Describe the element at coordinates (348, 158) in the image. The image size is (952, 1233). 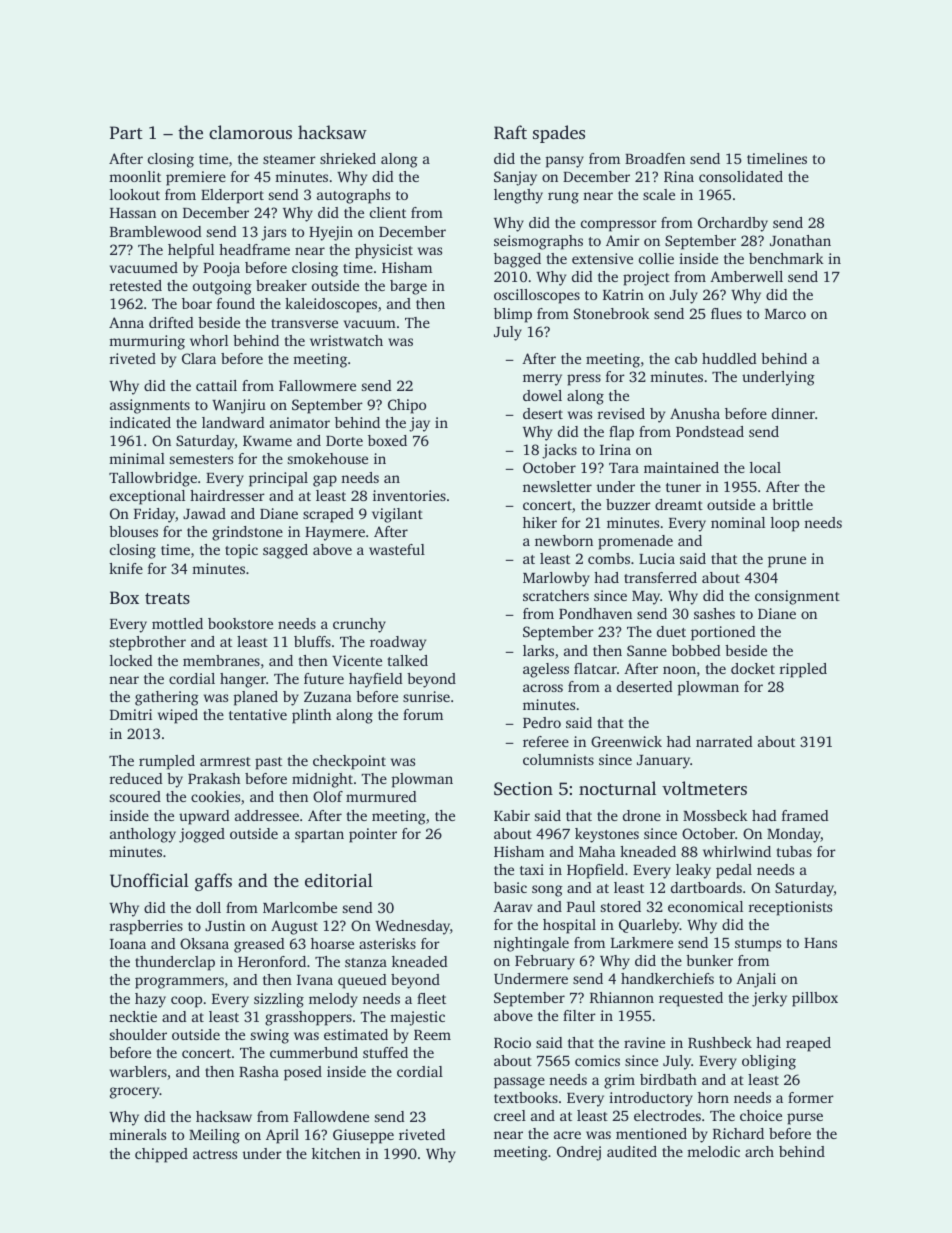
I see `shrieked` at that location.
